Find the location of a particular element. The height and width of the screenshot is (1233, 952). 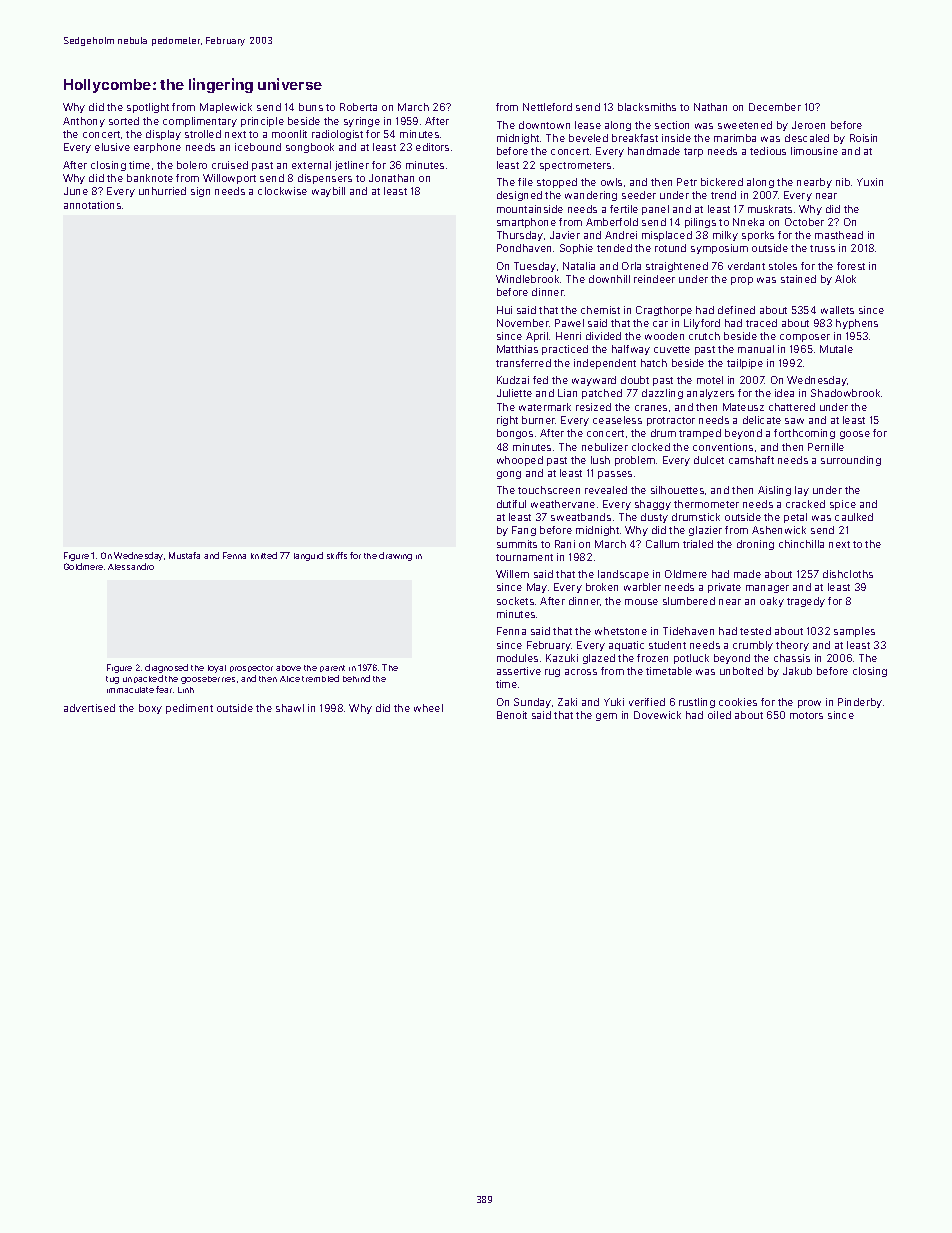

behind is located at coordinates (356, 678).
